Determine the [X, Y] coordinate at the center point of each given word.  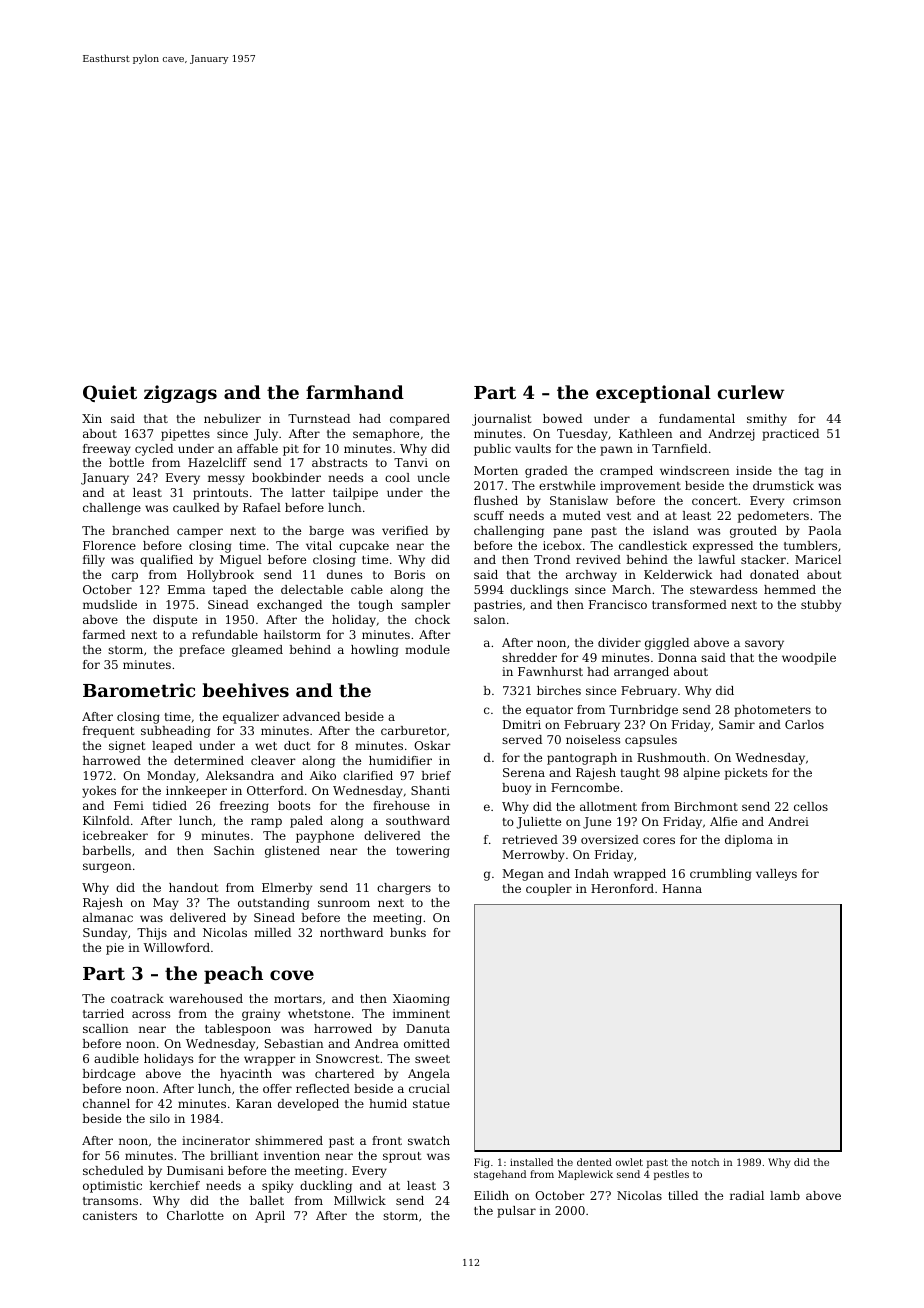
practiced [790, 435]
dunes [344, 574]
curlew [751, 392]
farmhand [355, 392]
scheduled [113, 1170]
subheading [175, 732]
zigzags [180, 394]
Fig [482, 1163]
